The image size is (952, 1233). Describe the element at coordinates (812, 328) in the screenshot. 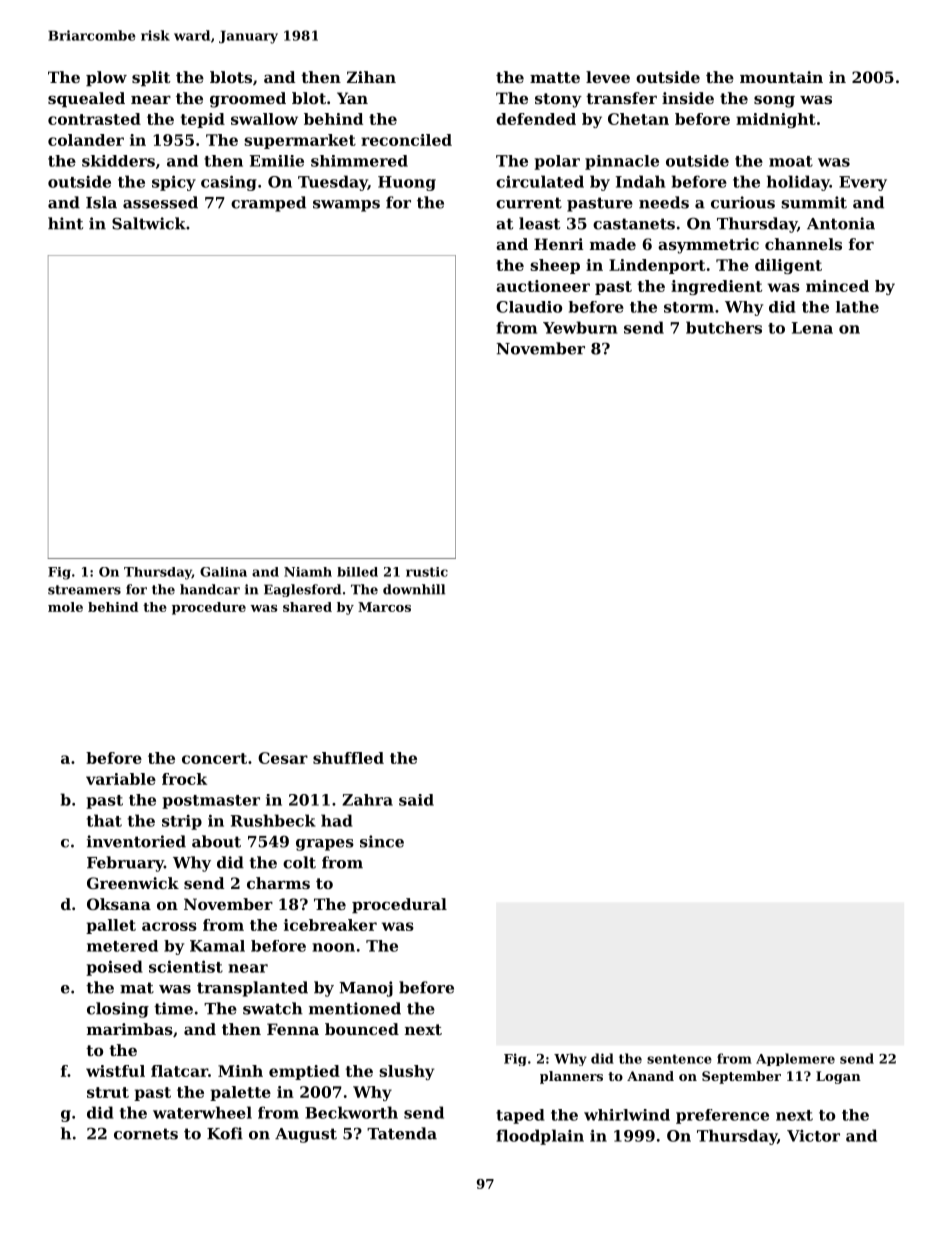

I see `Lena` at that location.
